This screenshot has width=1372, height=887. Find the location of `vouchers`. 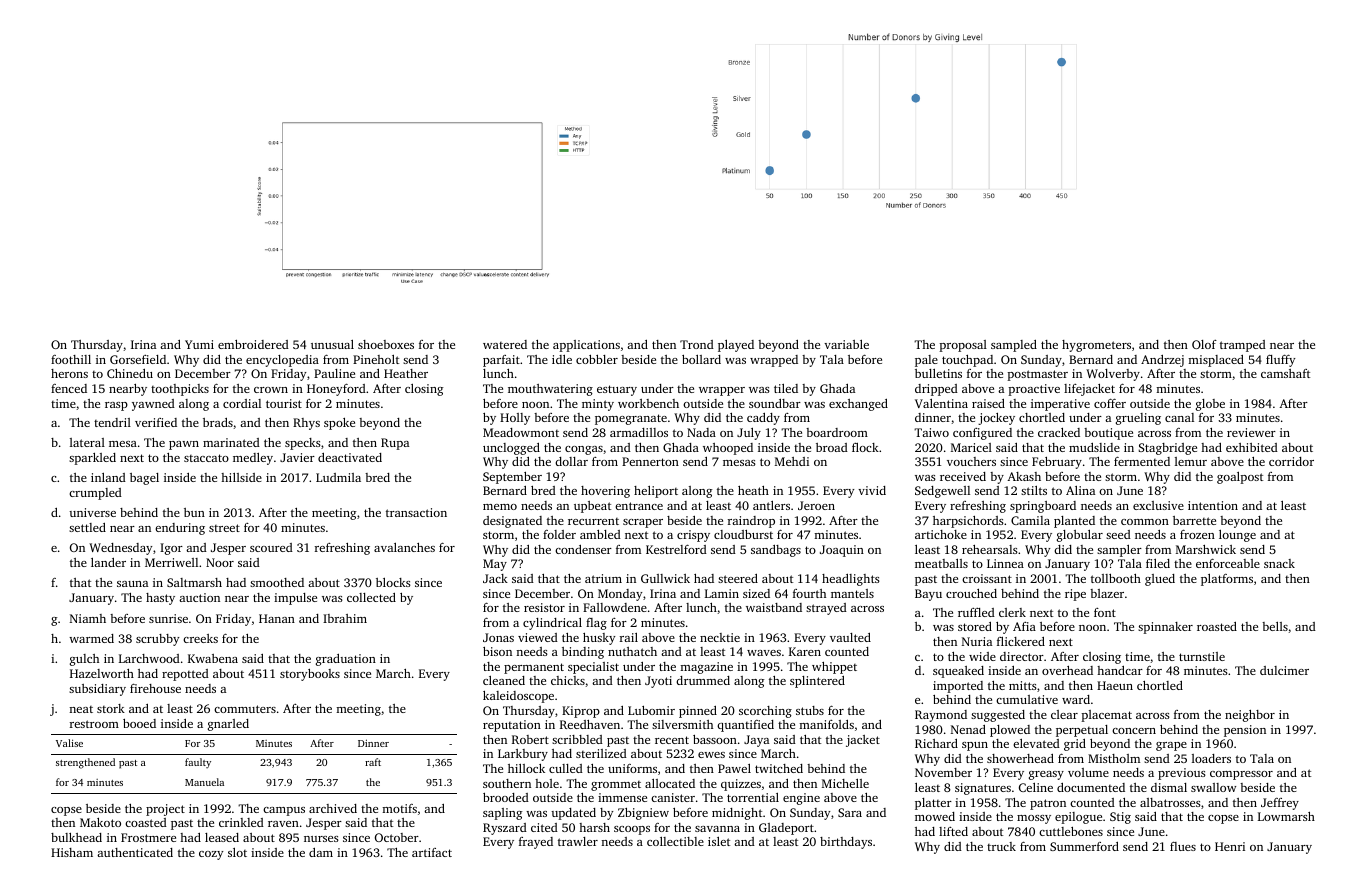

vouchers is located at coordinates (971, 461).
